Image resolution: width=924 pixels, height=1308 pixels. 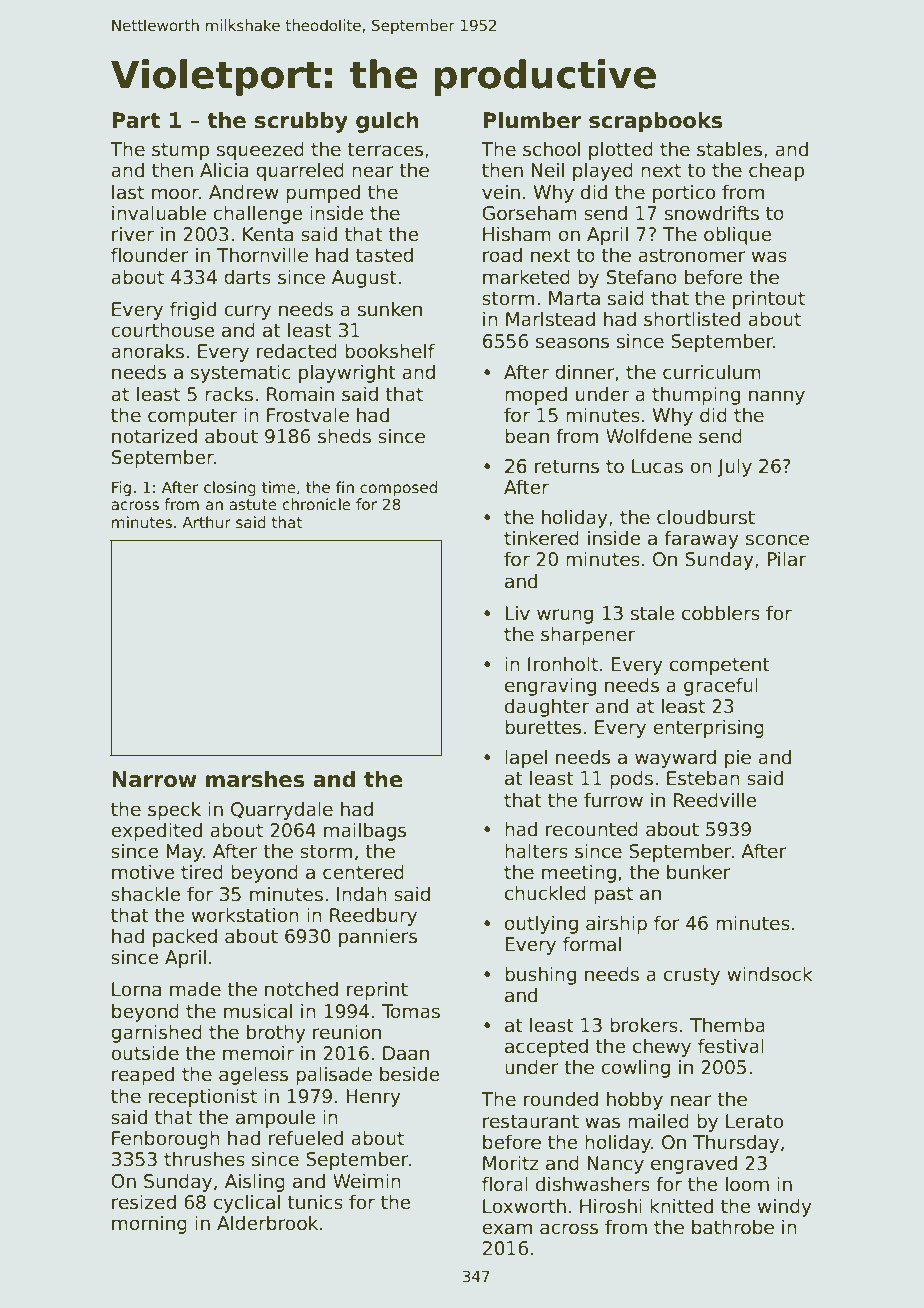 I want to click on floral, so click(x=505, y=1184).
